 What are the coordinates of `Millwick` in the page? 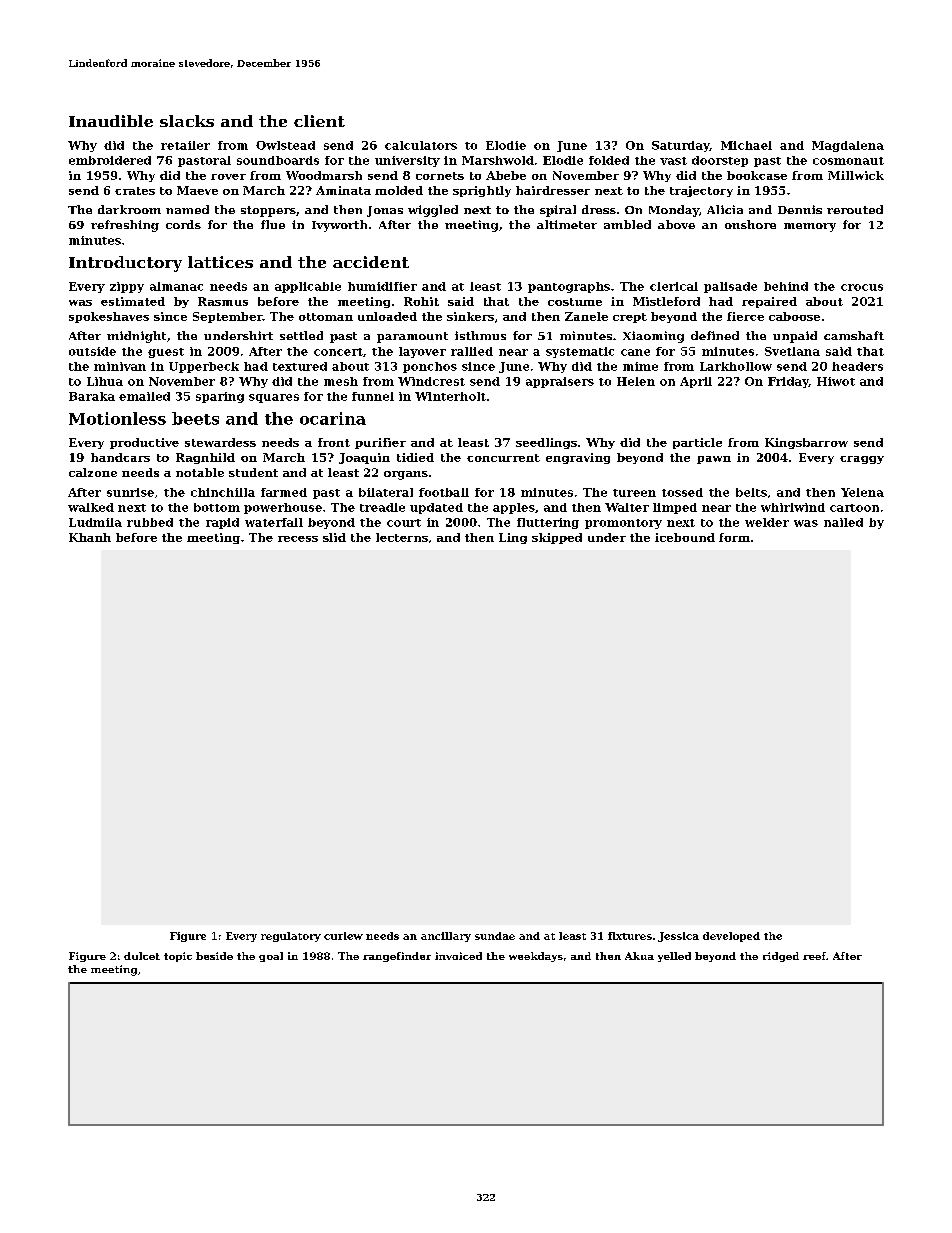 It's located at (856, 175).
